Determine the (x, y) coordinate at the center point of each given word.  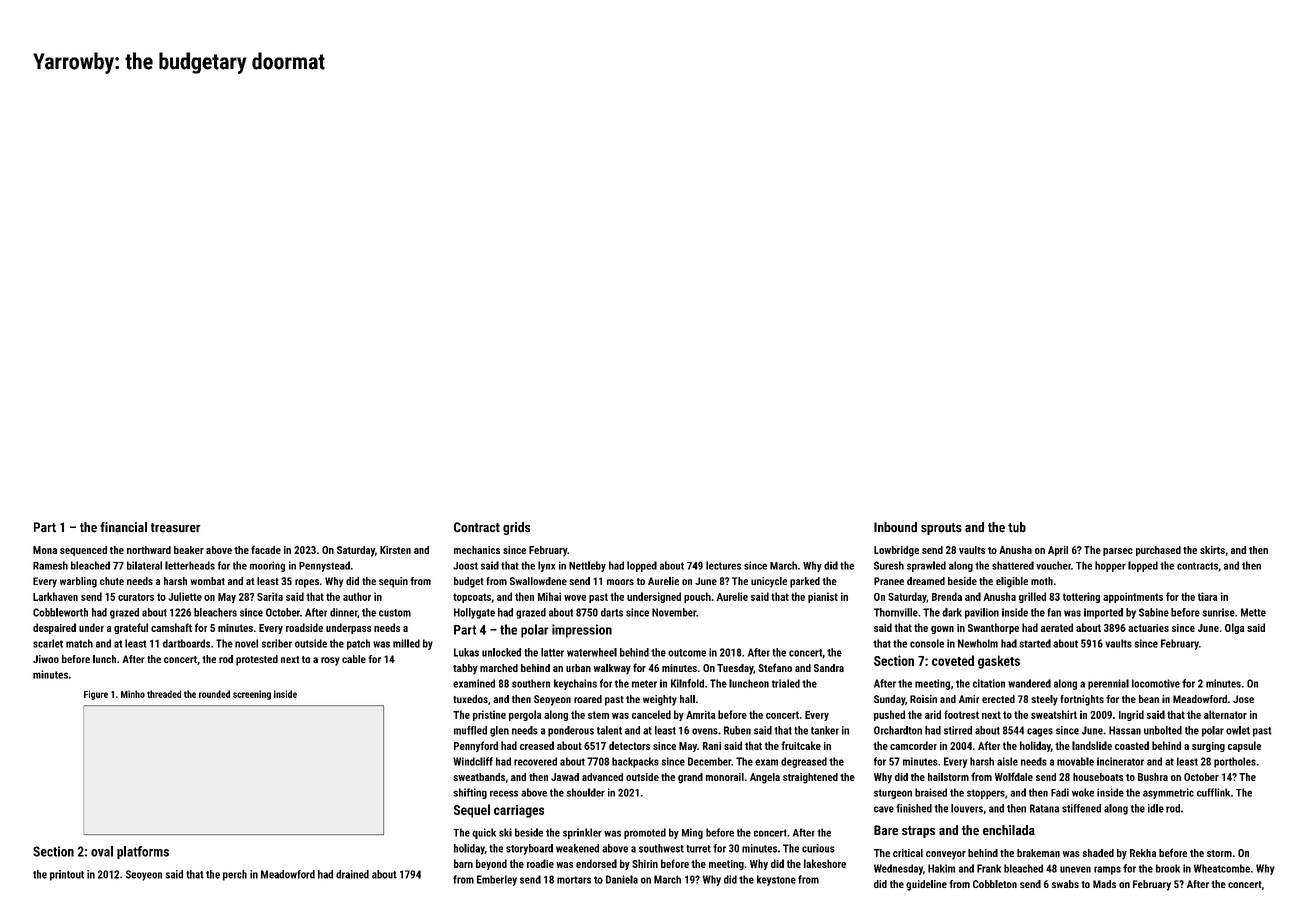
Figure (96, 695)
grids (516, 528)
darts (612, 612)
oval (102, 851)
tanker (825, 730)
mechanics (477, 550)
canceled (651, 714)
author (357, 596)
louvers (967, 808)
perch (235, 875)
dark (952, 612)
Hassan (1125, 730)
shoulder (585, 792)
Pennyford (476, 746)
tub (1017, 527)
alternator (1225, 714)
